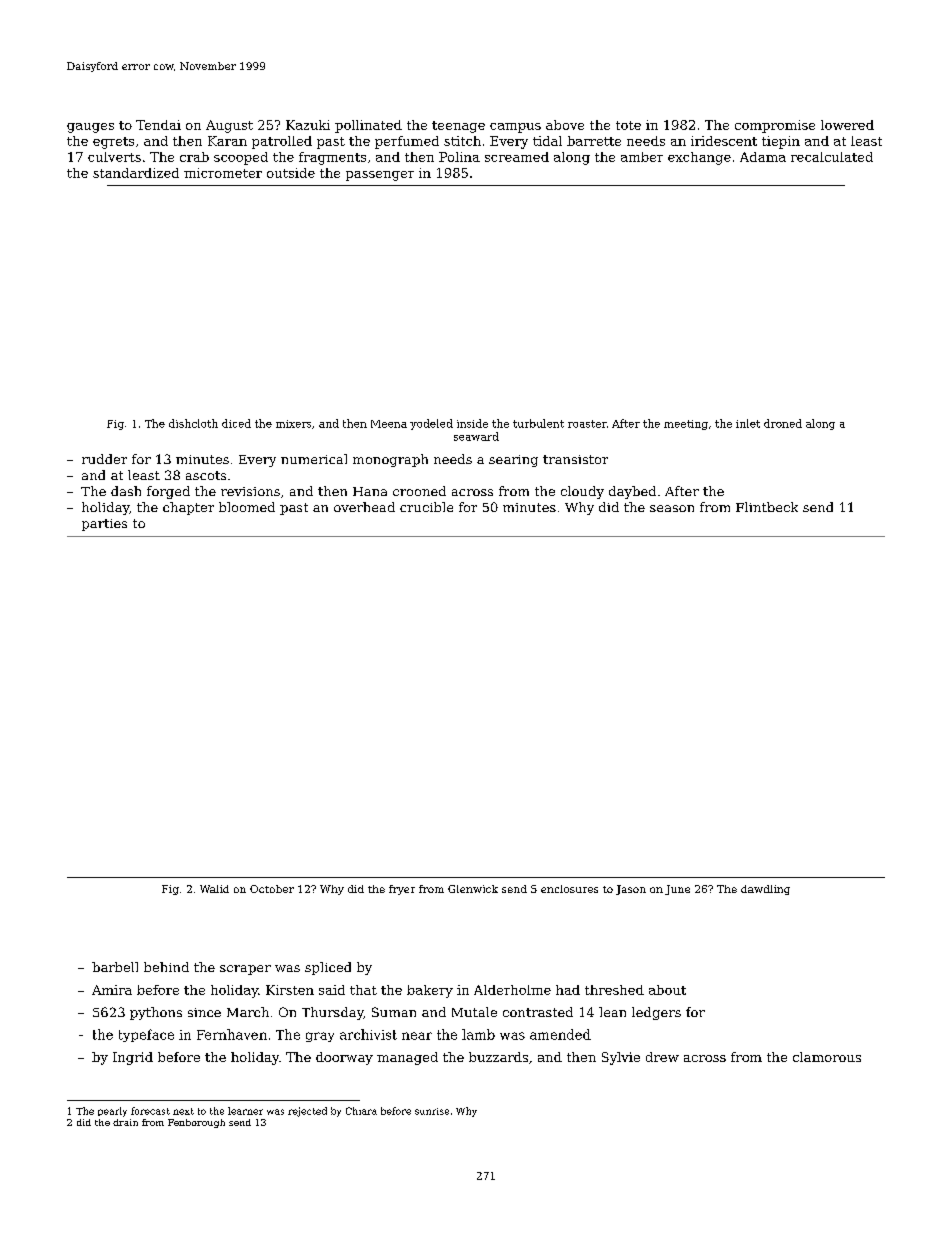 Image resolution: width=952 pixels, height=1233 pixels. Describe the element at coordinates (125, 1122) in the page. I see `drain` at that location.
